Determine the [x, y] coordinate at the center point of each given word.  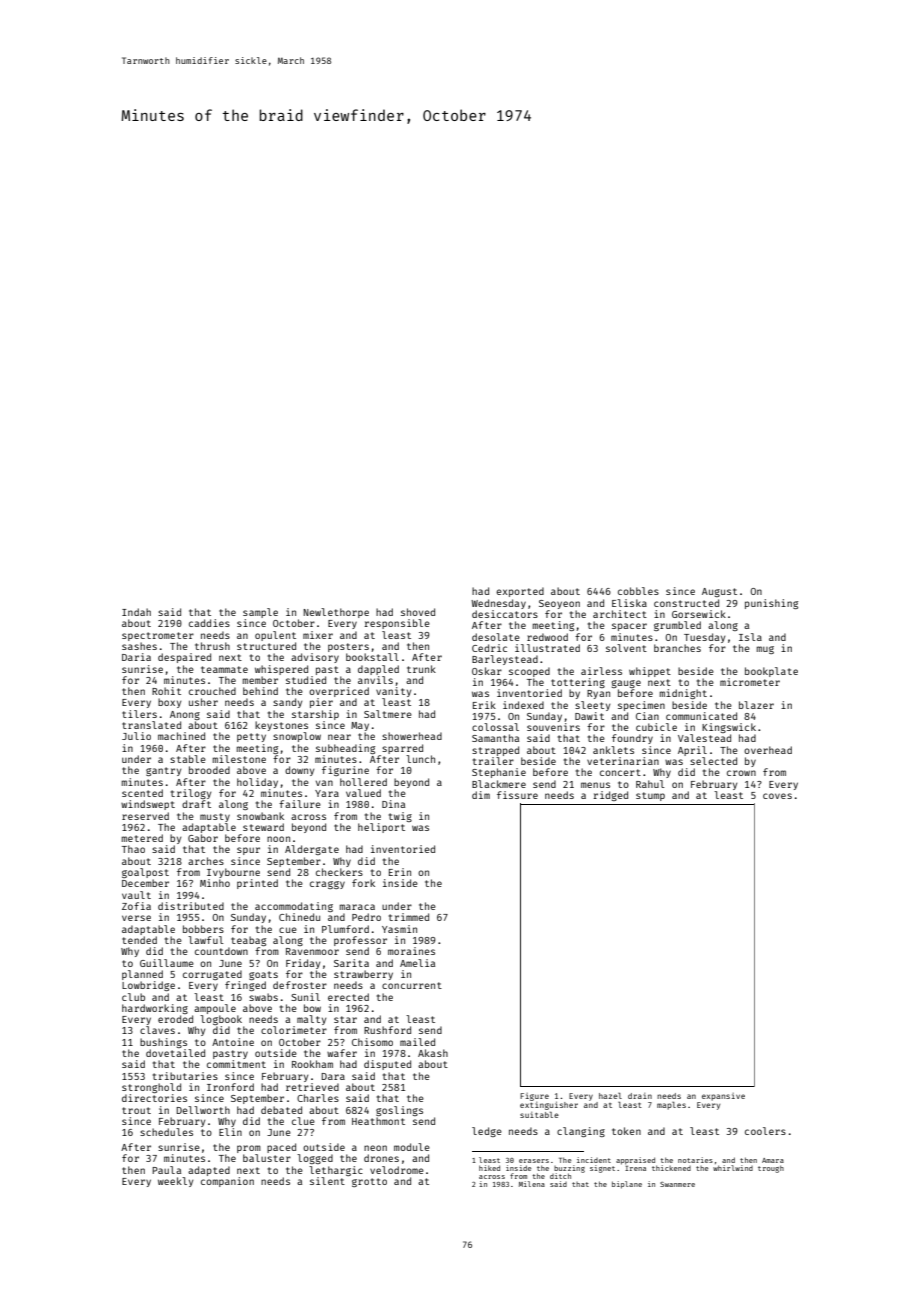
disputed [387, 1065]
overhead [768, 750]
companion [227, 1182]
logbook [221, 1020]
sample [260, 613]
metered [142, 838]
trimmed [409, 917]
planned [142, 975]
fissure [517, 795]
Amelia [417, 963]
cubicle [656, 727]
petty [251, 737]
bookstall [372, 657]
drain [640, 1096]
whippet [650, 672]
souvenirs [553, 727]
